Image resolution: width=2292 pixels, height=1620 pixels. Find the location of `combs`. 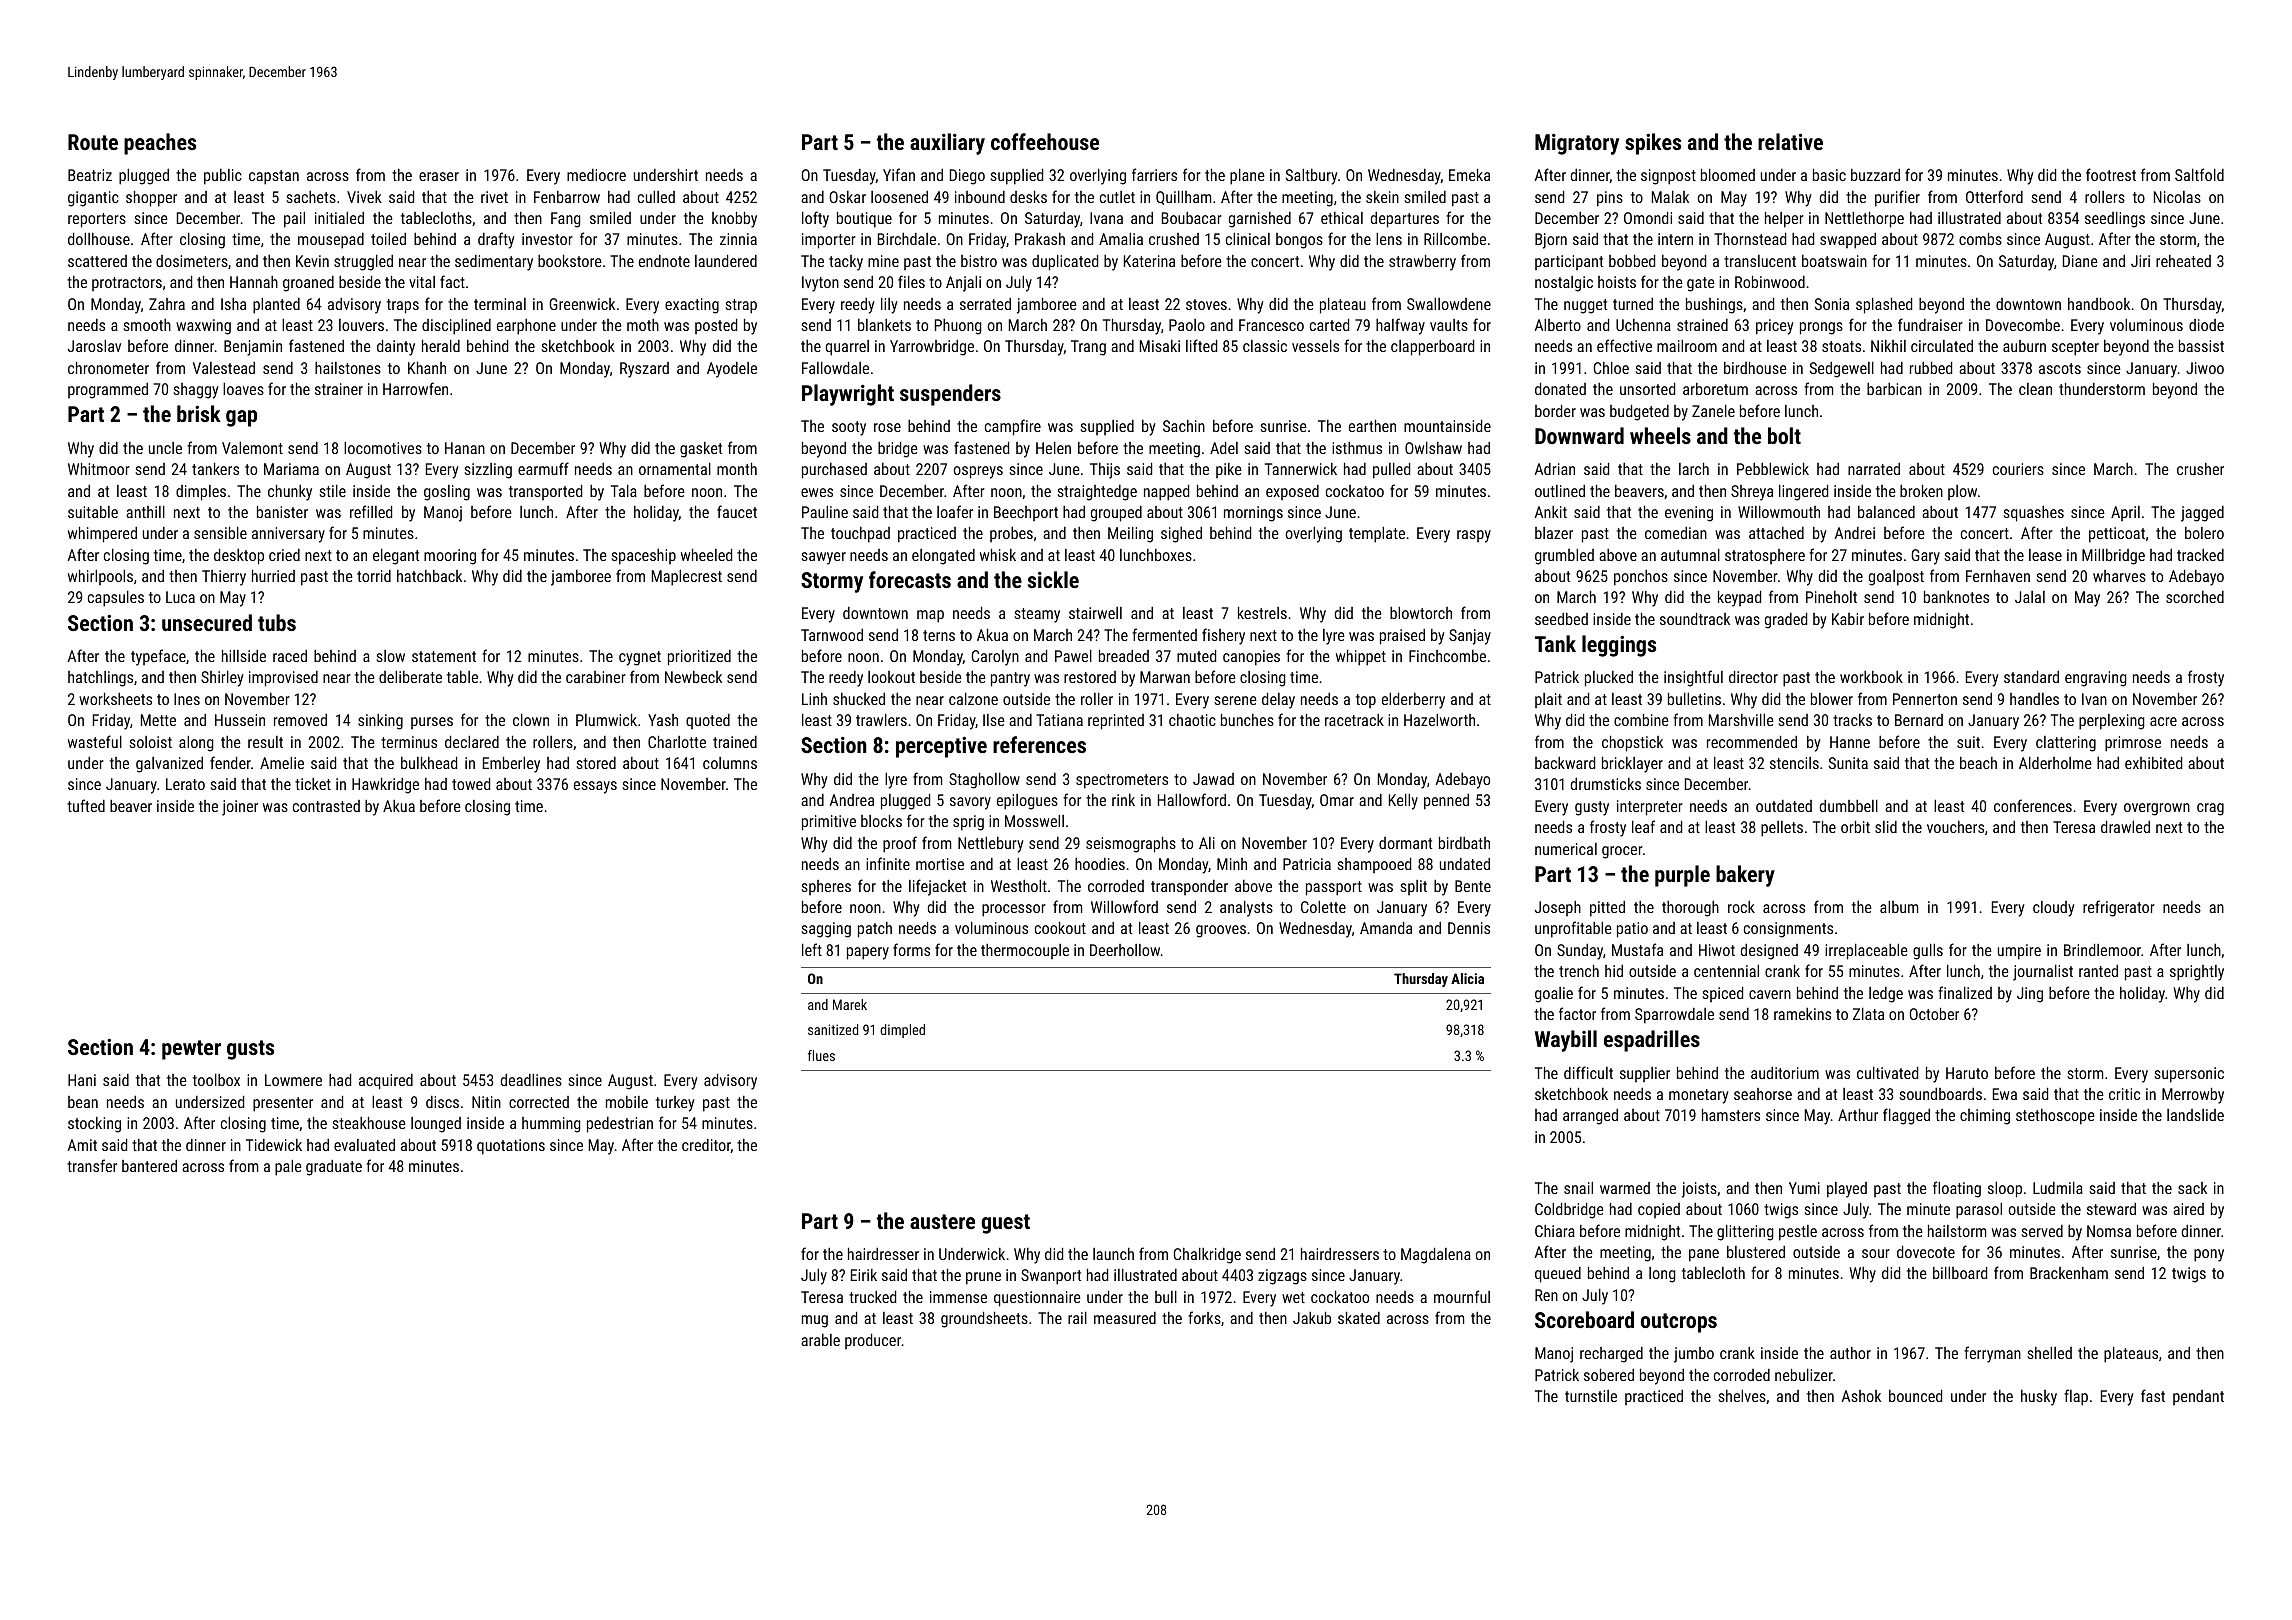

combs is located at coordinates (1980, 238).
